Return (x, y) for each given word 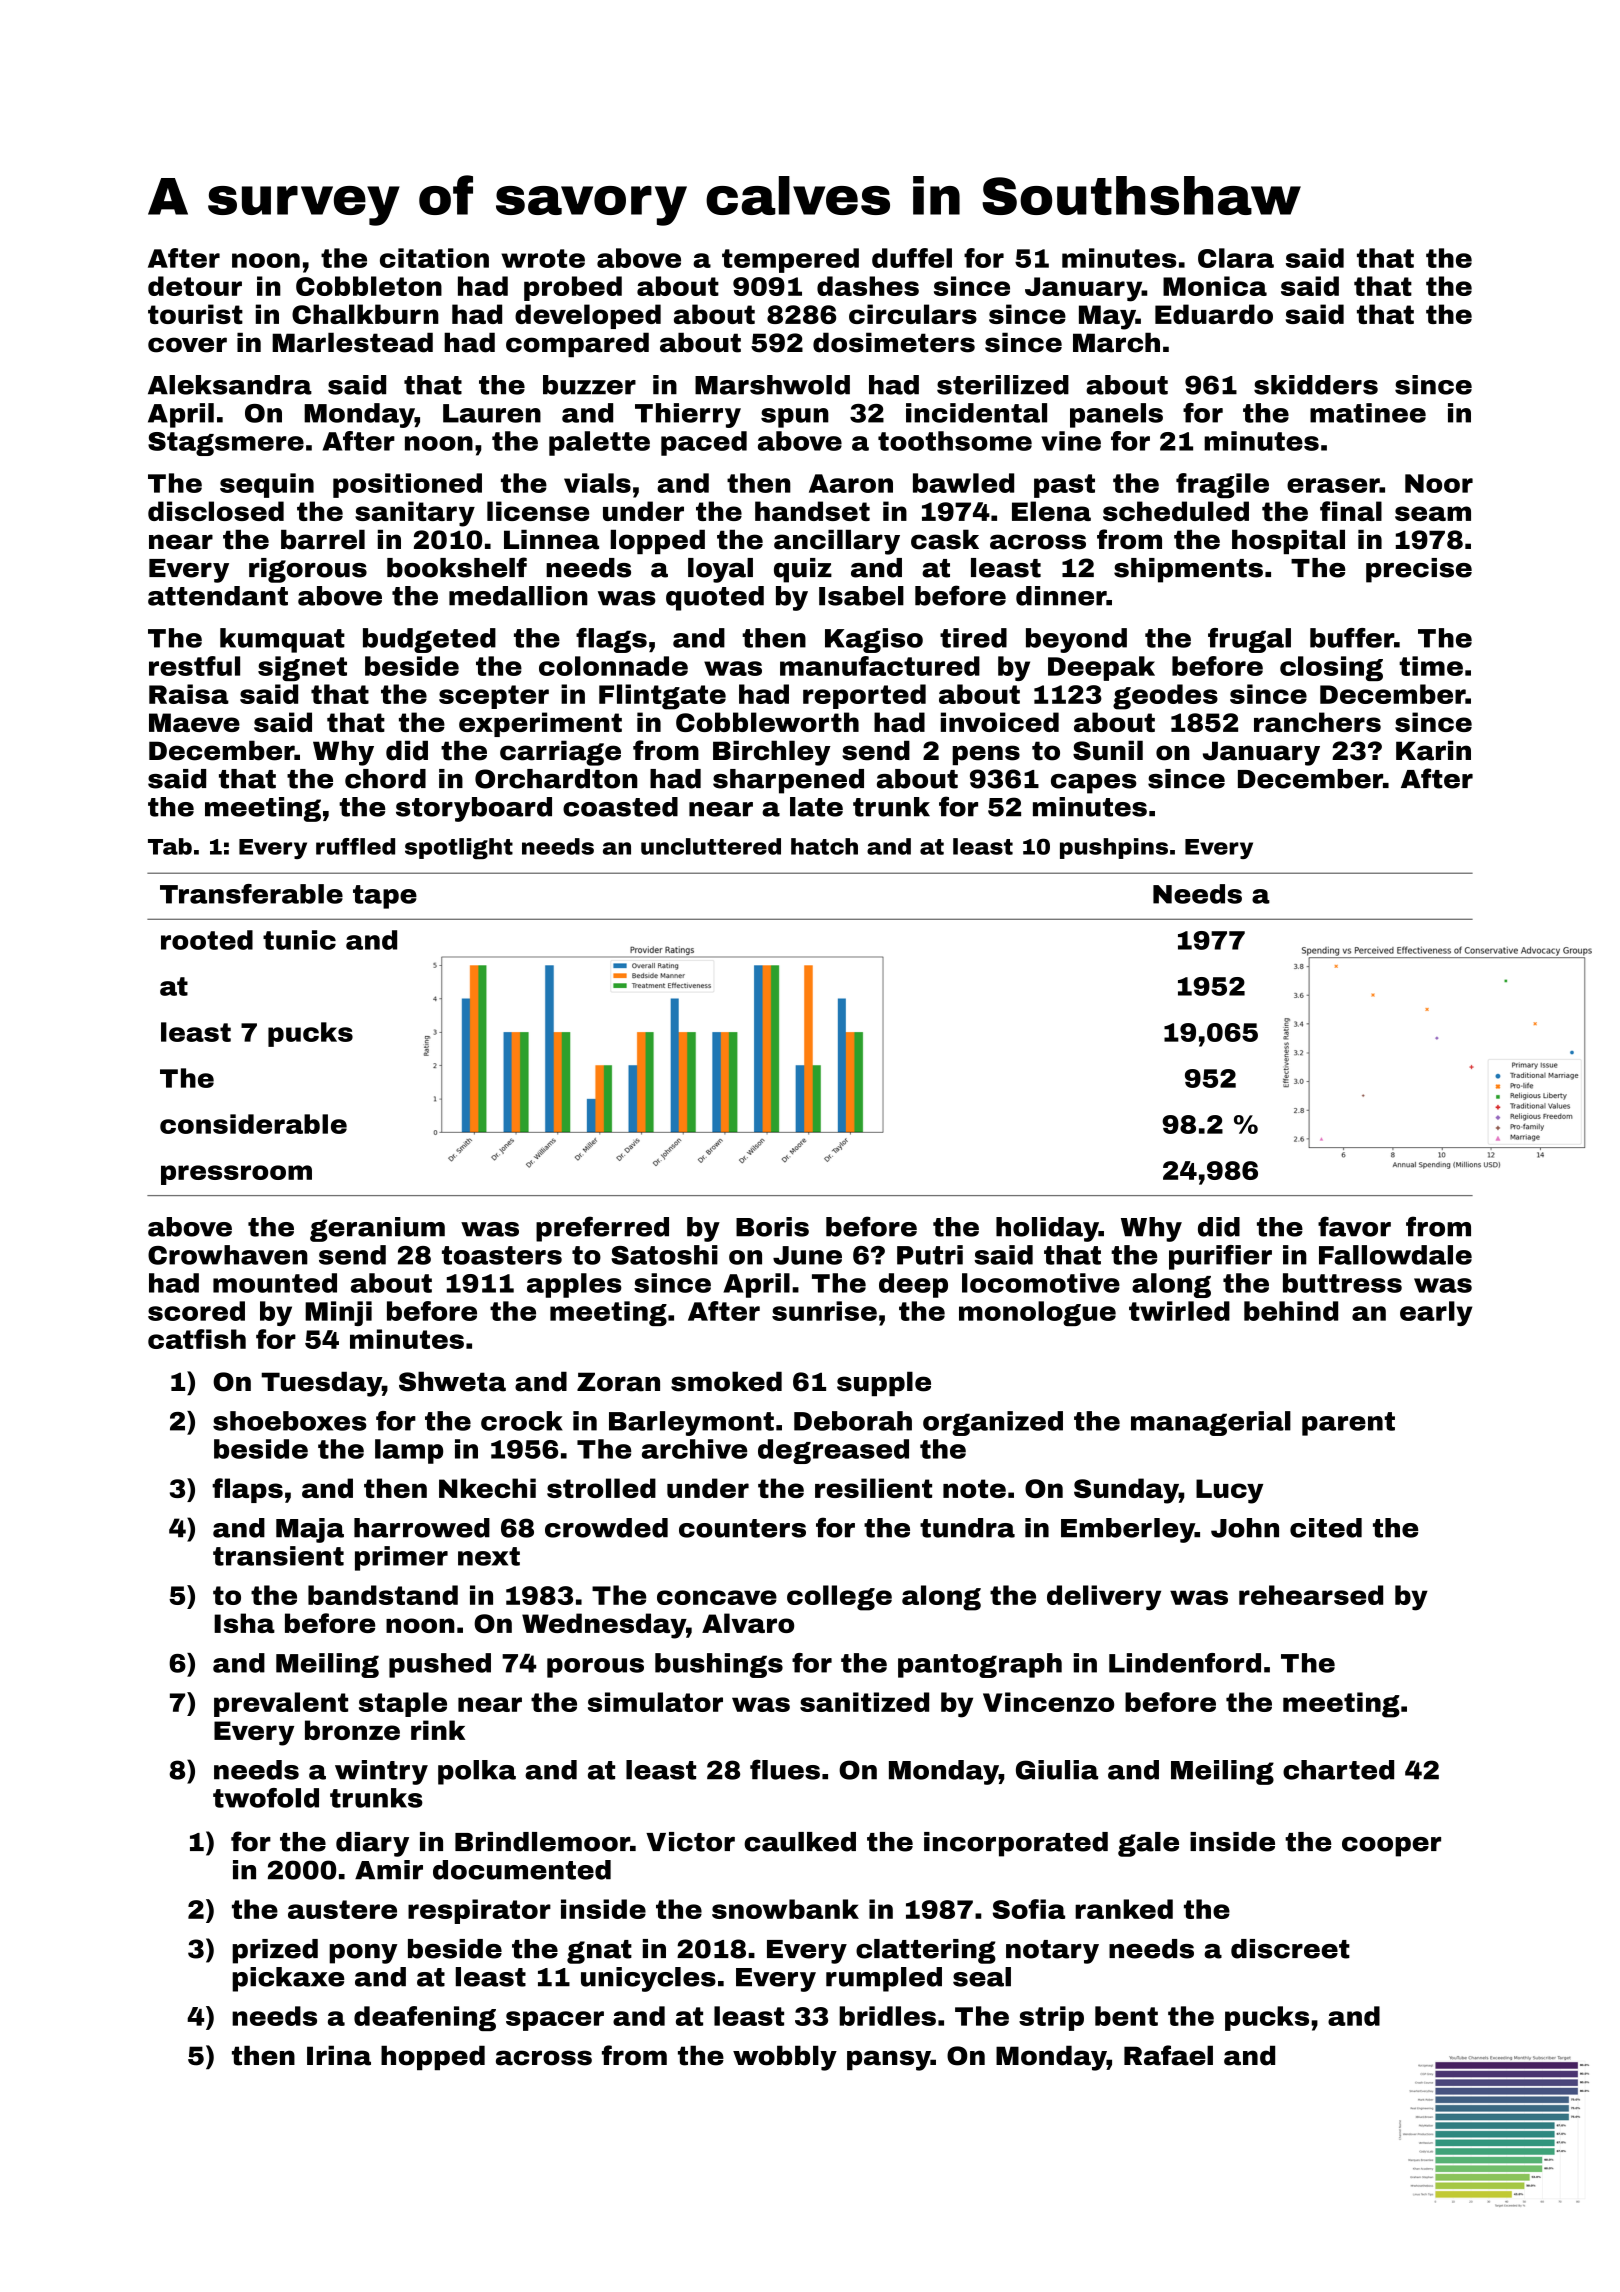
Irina (339, 2055)
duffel (912, 258)
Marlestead (352, 342)
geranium (377, 1229)
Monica (1215, 286)
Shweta (452, 1381)
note (974, 1488)
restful (194, 666)
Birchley (772, 753)
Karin (1433, 750)
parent (1348, 1424)
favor (1354, 1226)
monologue (1037, 1313)
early (1436, 1313)
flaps (247, 1490)
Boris (772, 1227)
